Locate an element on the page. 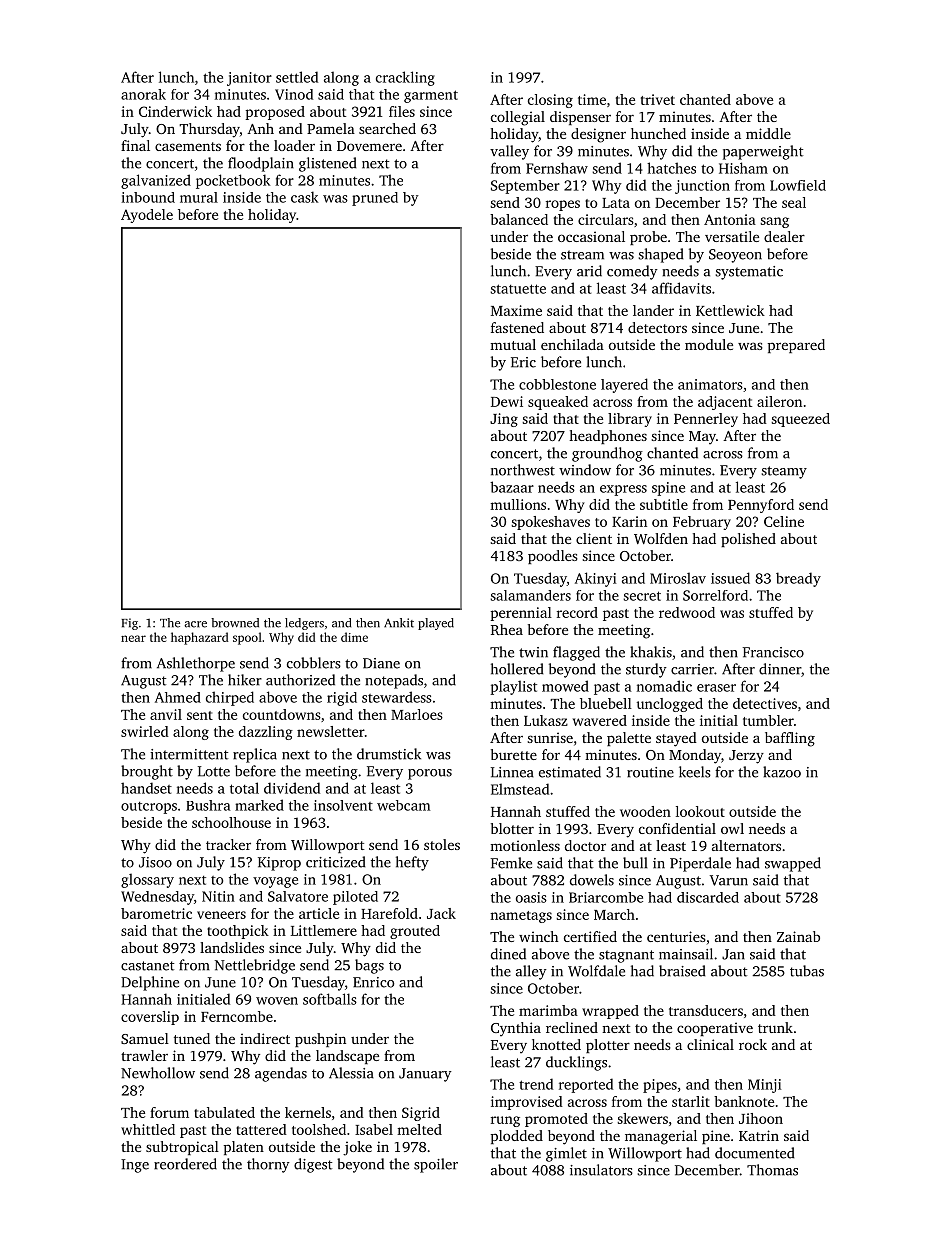 The width and height of the image is (952, 1233). tumbler is located at coordinates (768, 720).
